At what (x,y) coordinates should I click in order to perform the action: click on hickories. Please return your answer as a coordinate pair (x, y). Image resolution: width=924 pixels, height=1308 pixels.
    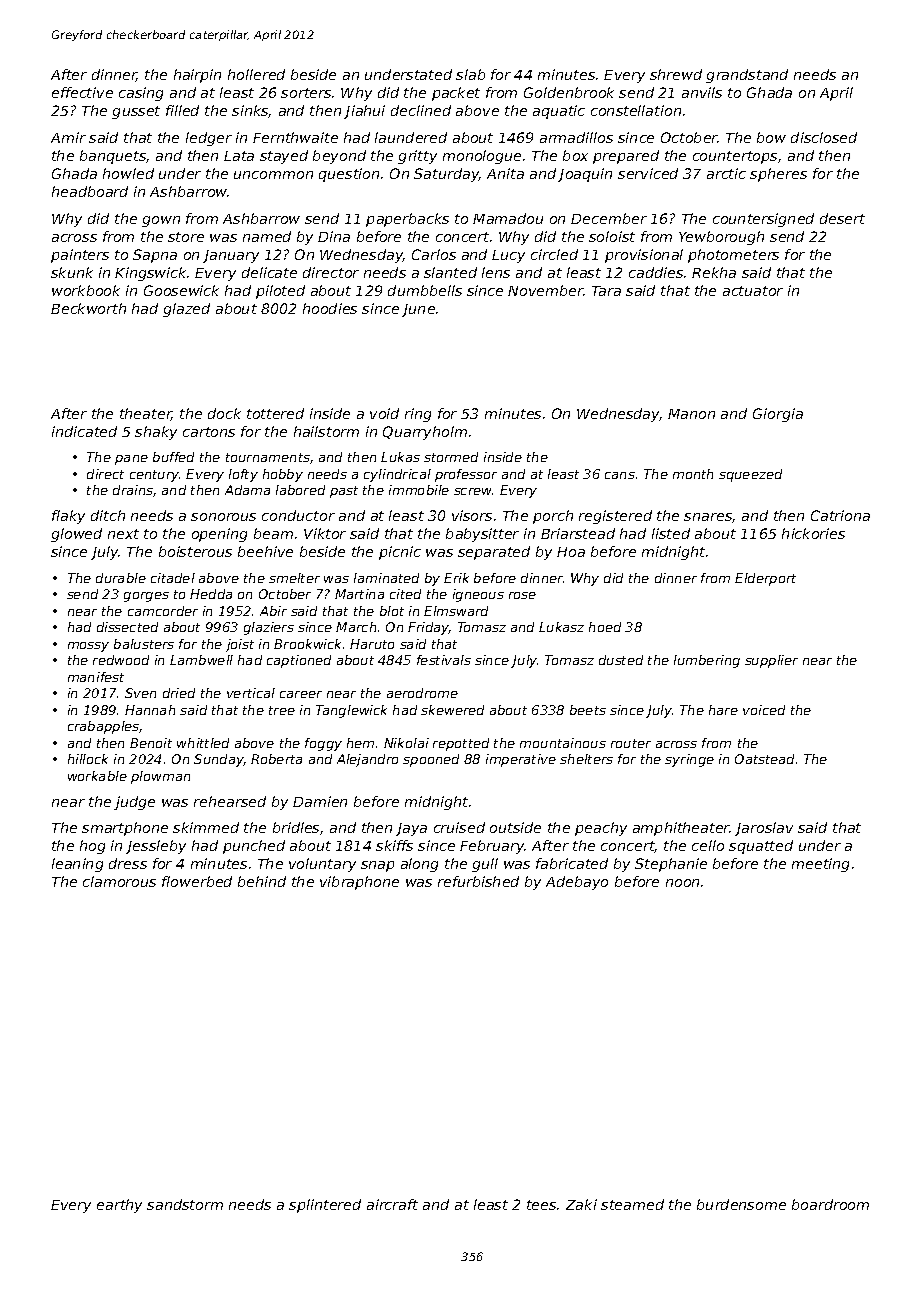
    Looking at the image, I should click on (813, 533).
